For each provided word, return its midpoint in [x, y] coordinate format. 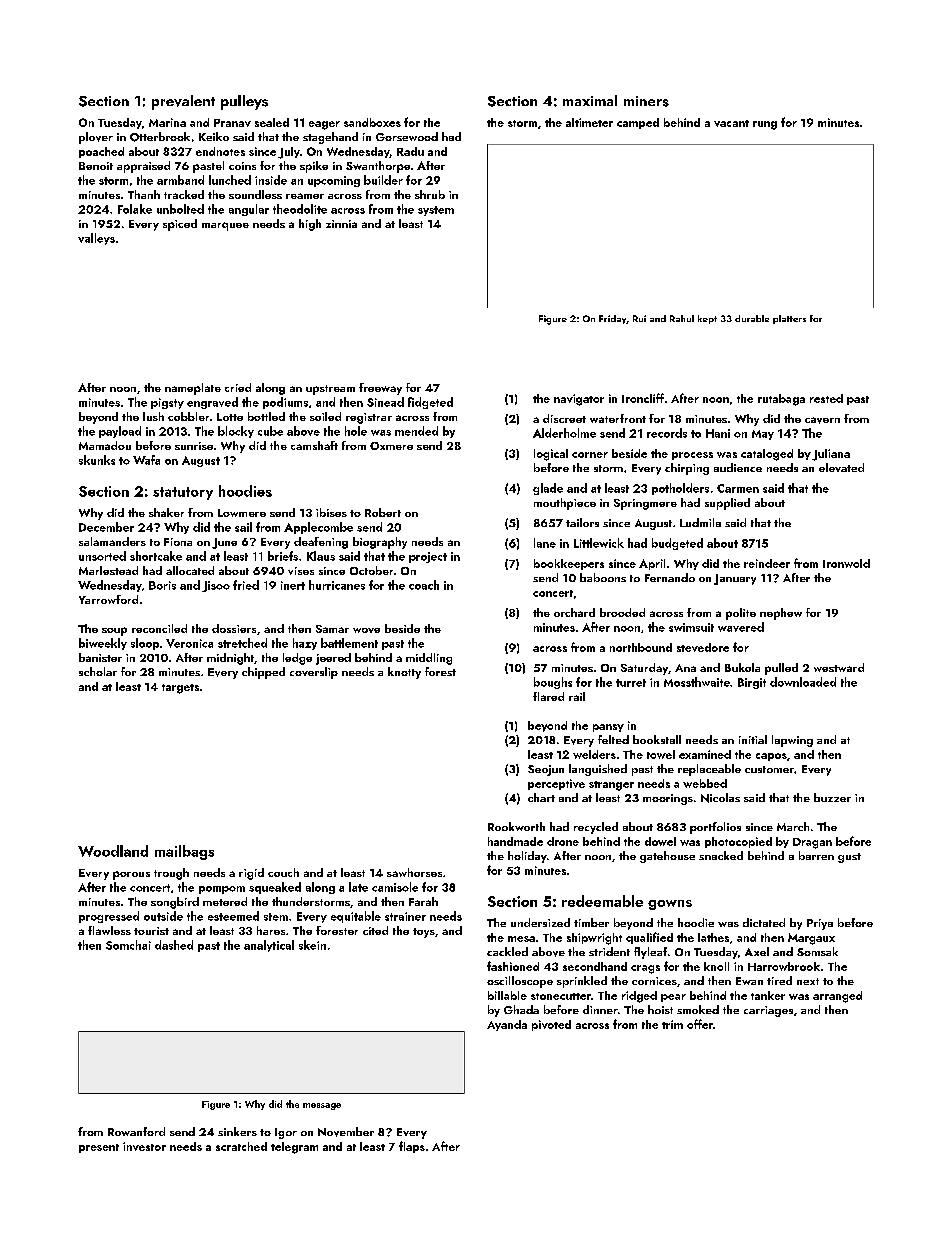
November [346, 1132]
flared [548, 696]
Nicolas [720, 798]
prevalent [183, 102]
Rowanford [136, 1131]
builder [383, 180]
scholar [98, 671]
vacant [731, 123]
